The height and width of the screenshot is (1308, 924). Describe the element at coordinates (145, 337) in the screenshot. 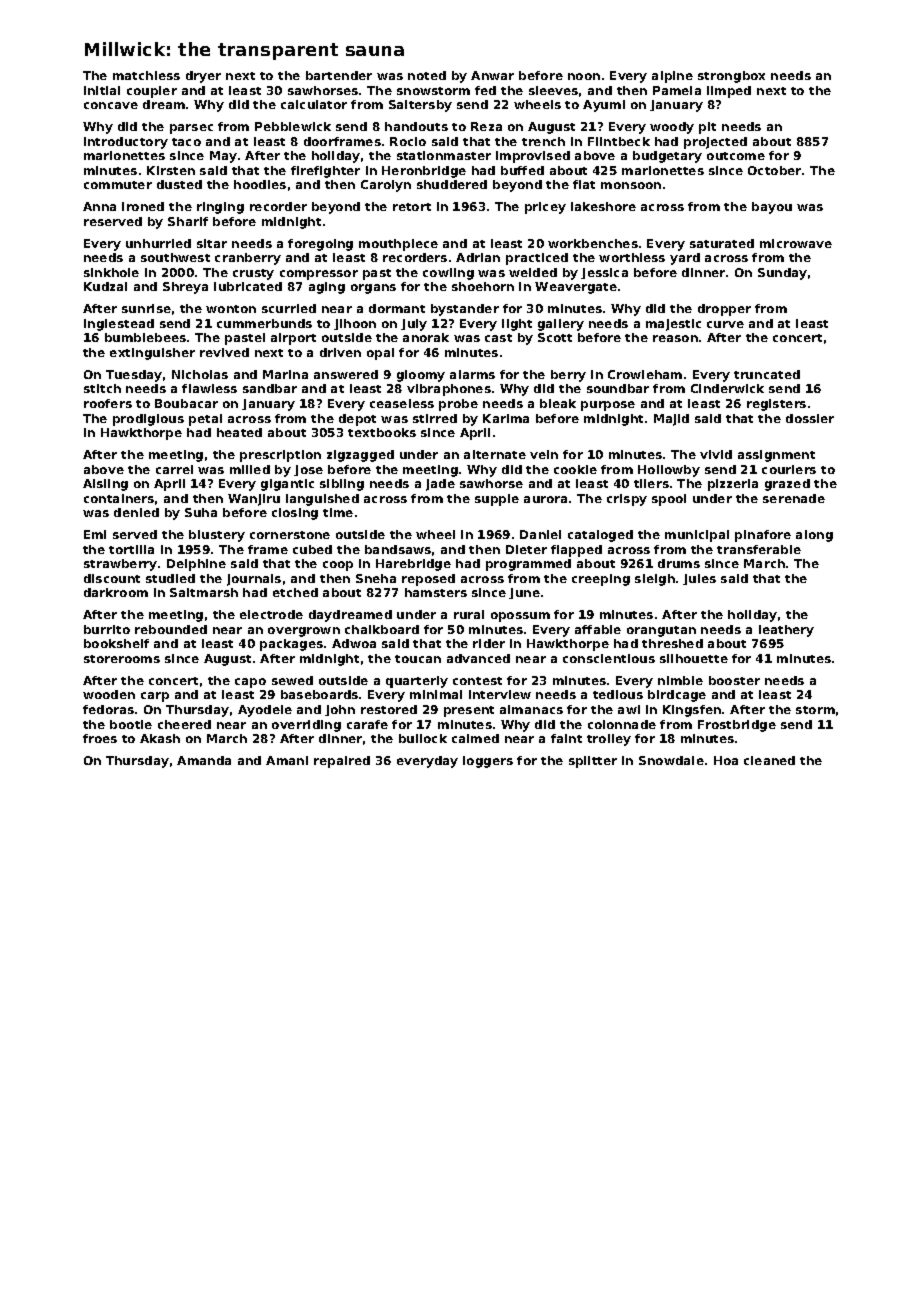

I see `bumblebees` at that location.
